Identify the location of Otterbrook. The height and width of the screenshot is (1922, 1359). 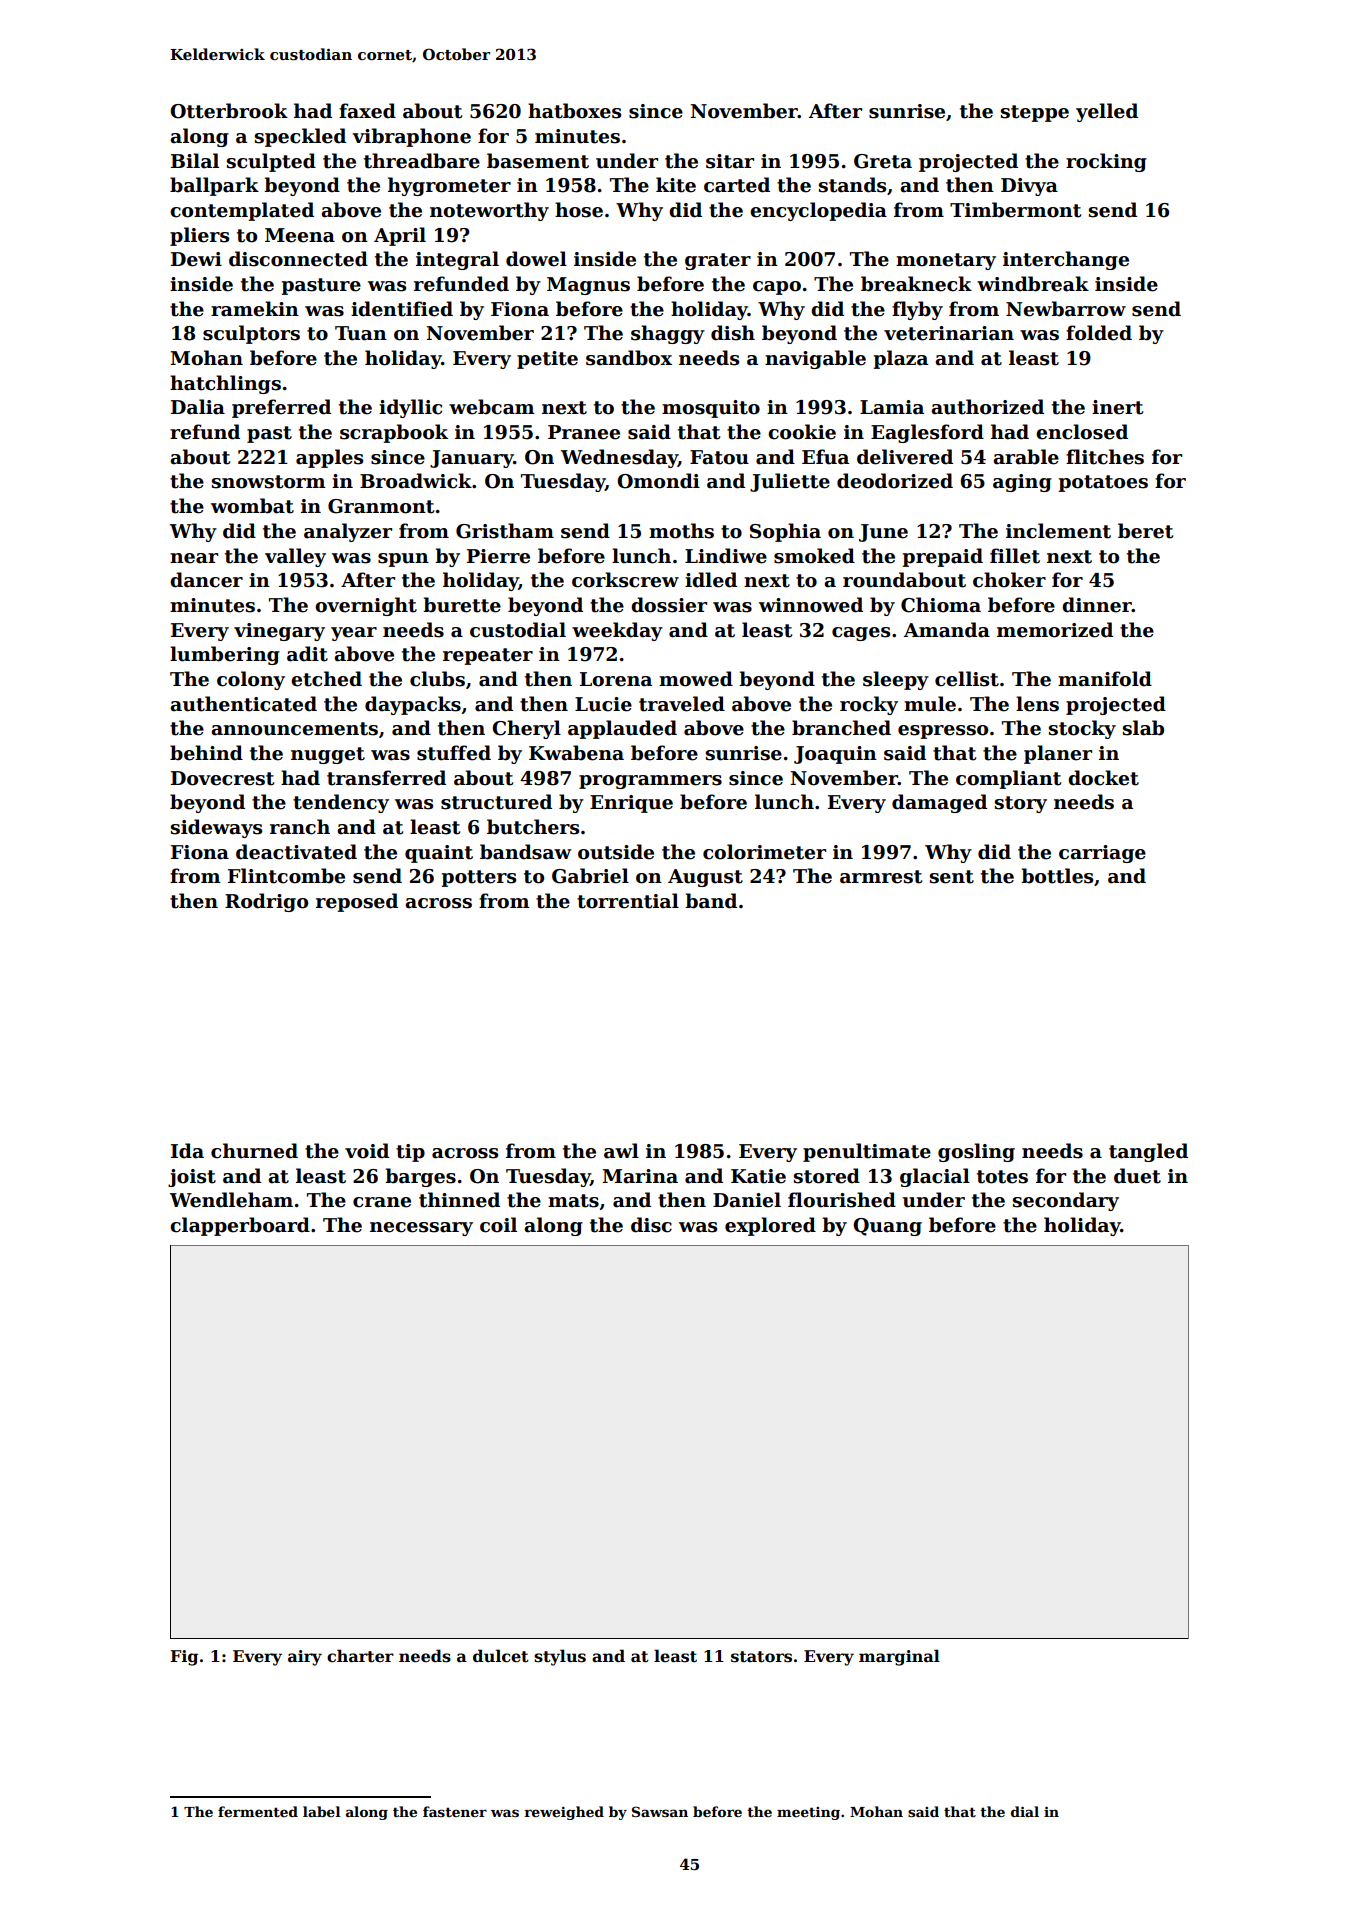
(229, 111).
